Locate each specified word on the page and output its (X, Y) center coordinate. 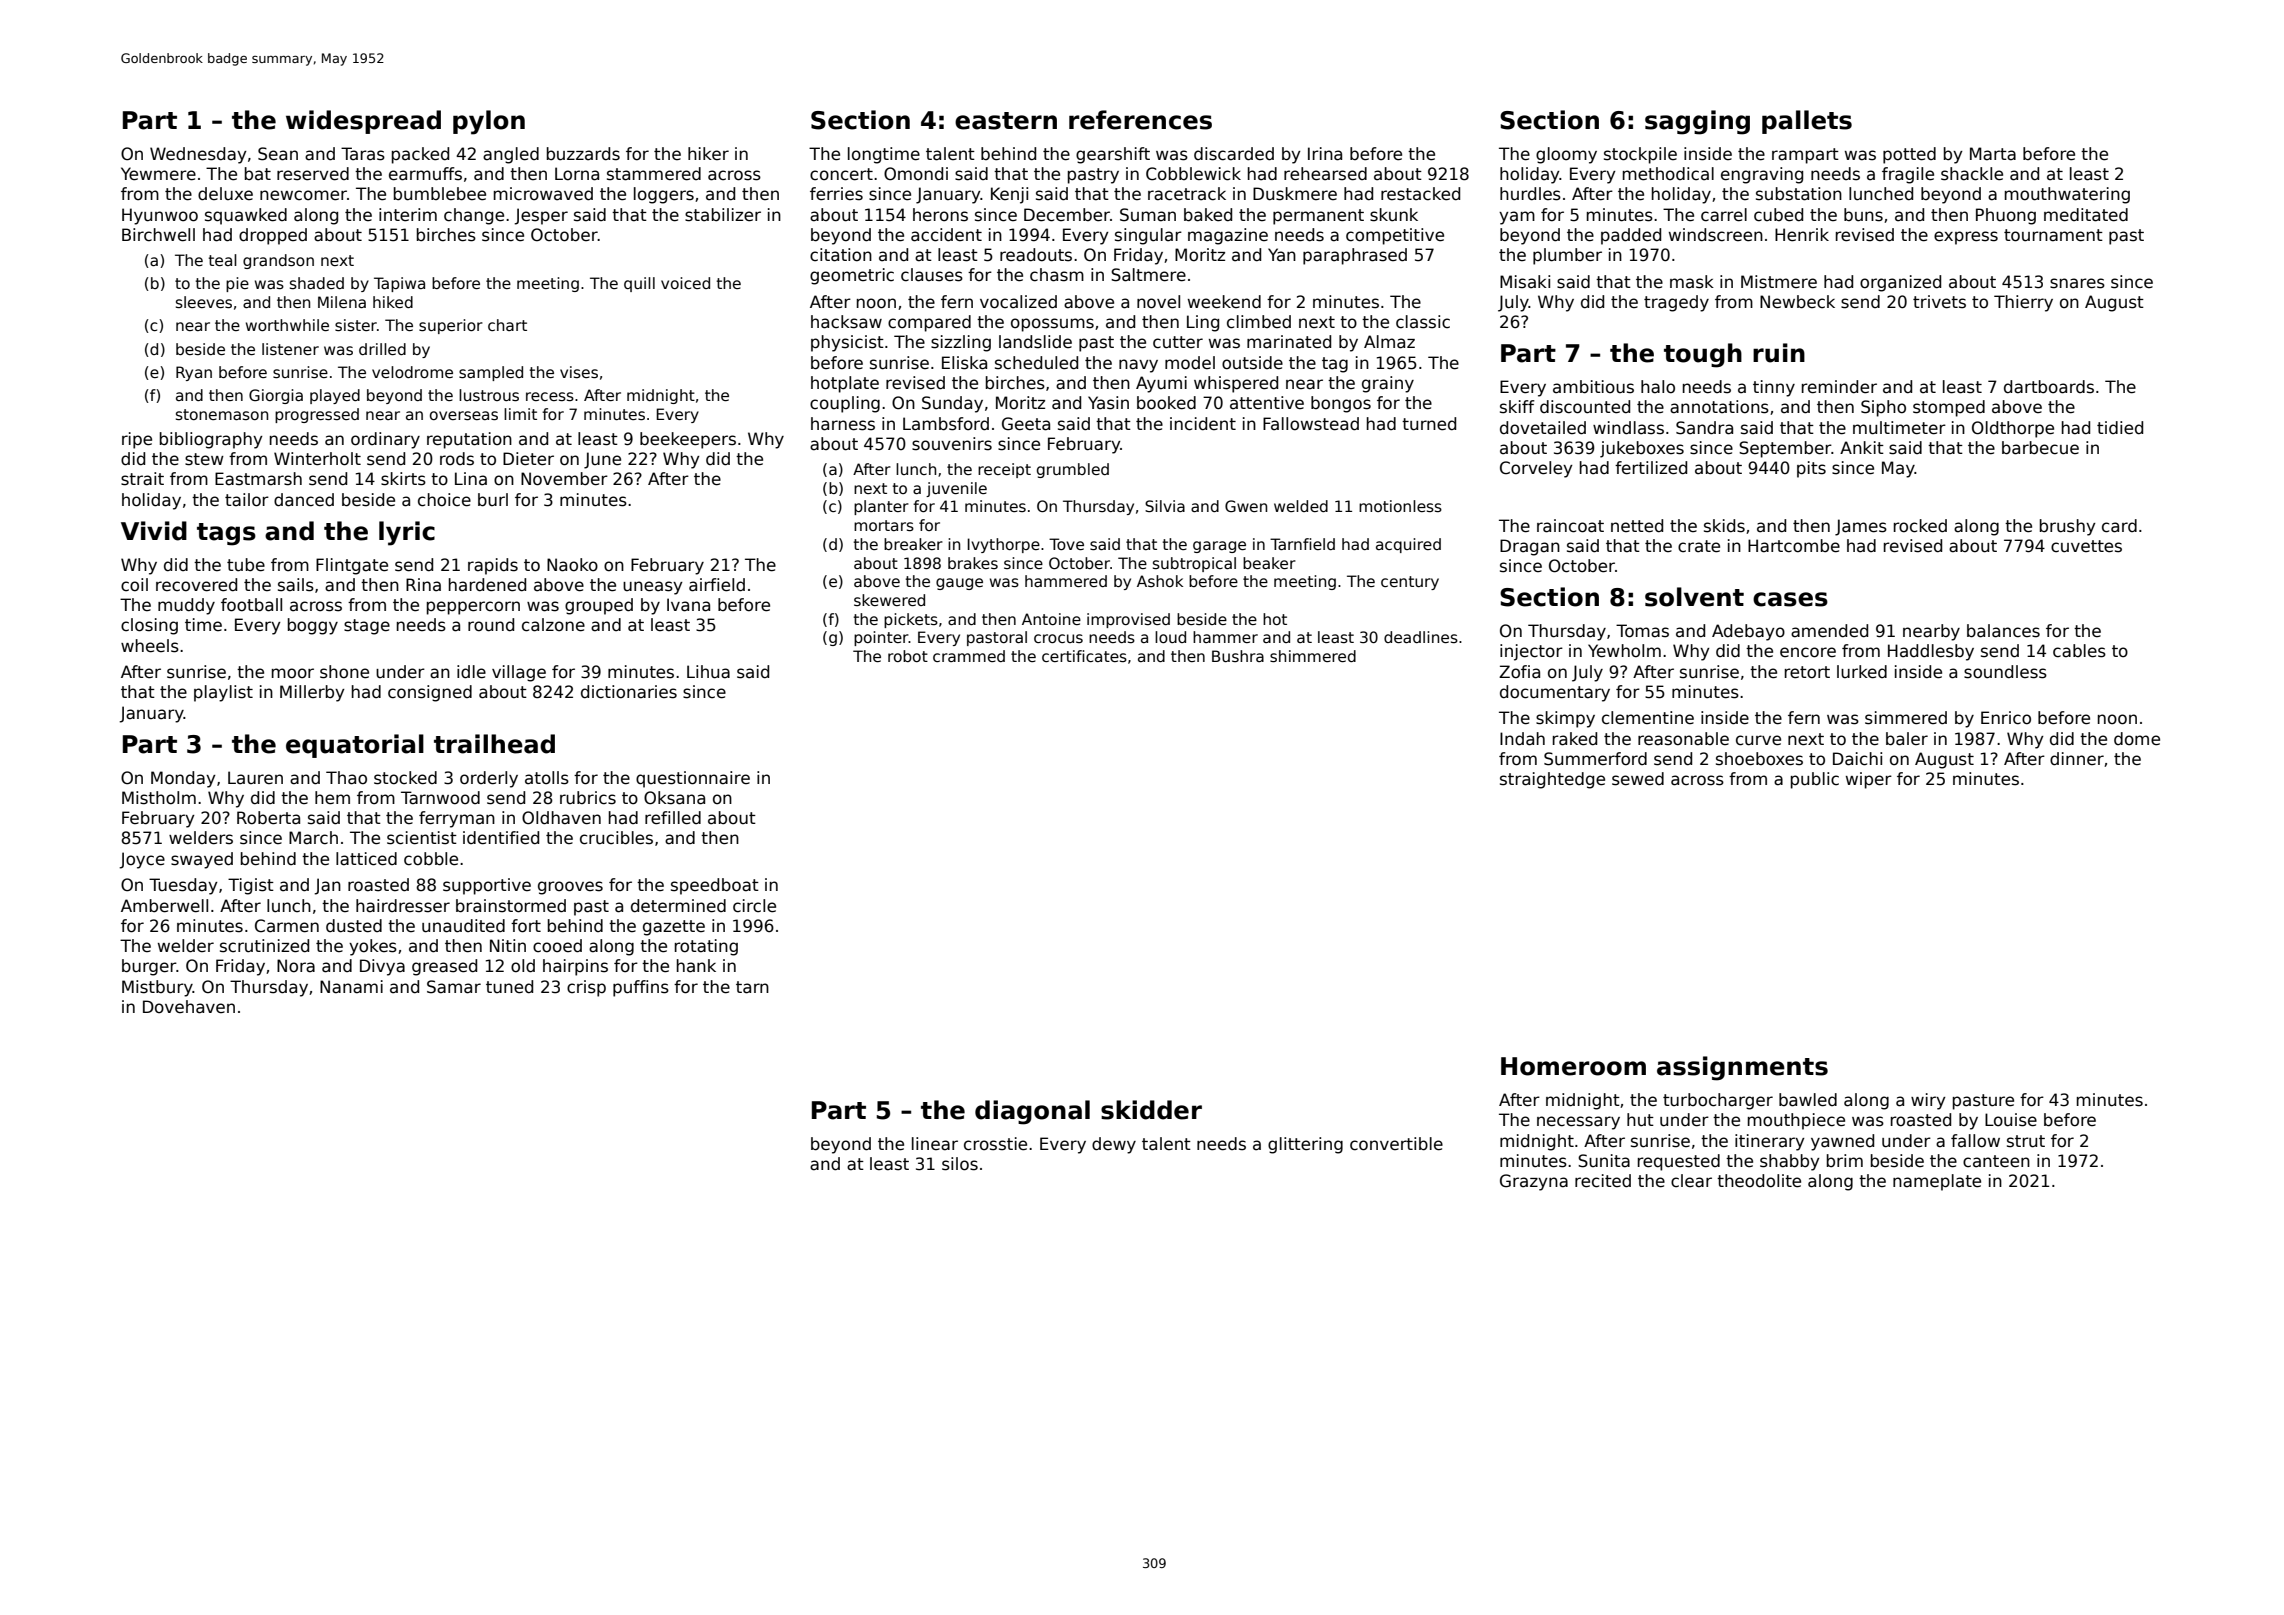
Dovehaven (189, 1007)
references (1140, 120)
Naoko (572, 565)
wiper (1869, 780)
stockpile (1640, 155)
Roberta (268, 818)
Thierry (2023, 303)
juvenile (956, 489)
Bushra (1238, 656)
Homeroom (1573, 1066)
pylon (489, 122)
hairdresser (403, 906)
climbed (1259, 322)
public (1815, 780)
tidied (2120, 428)
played (335, 396)
